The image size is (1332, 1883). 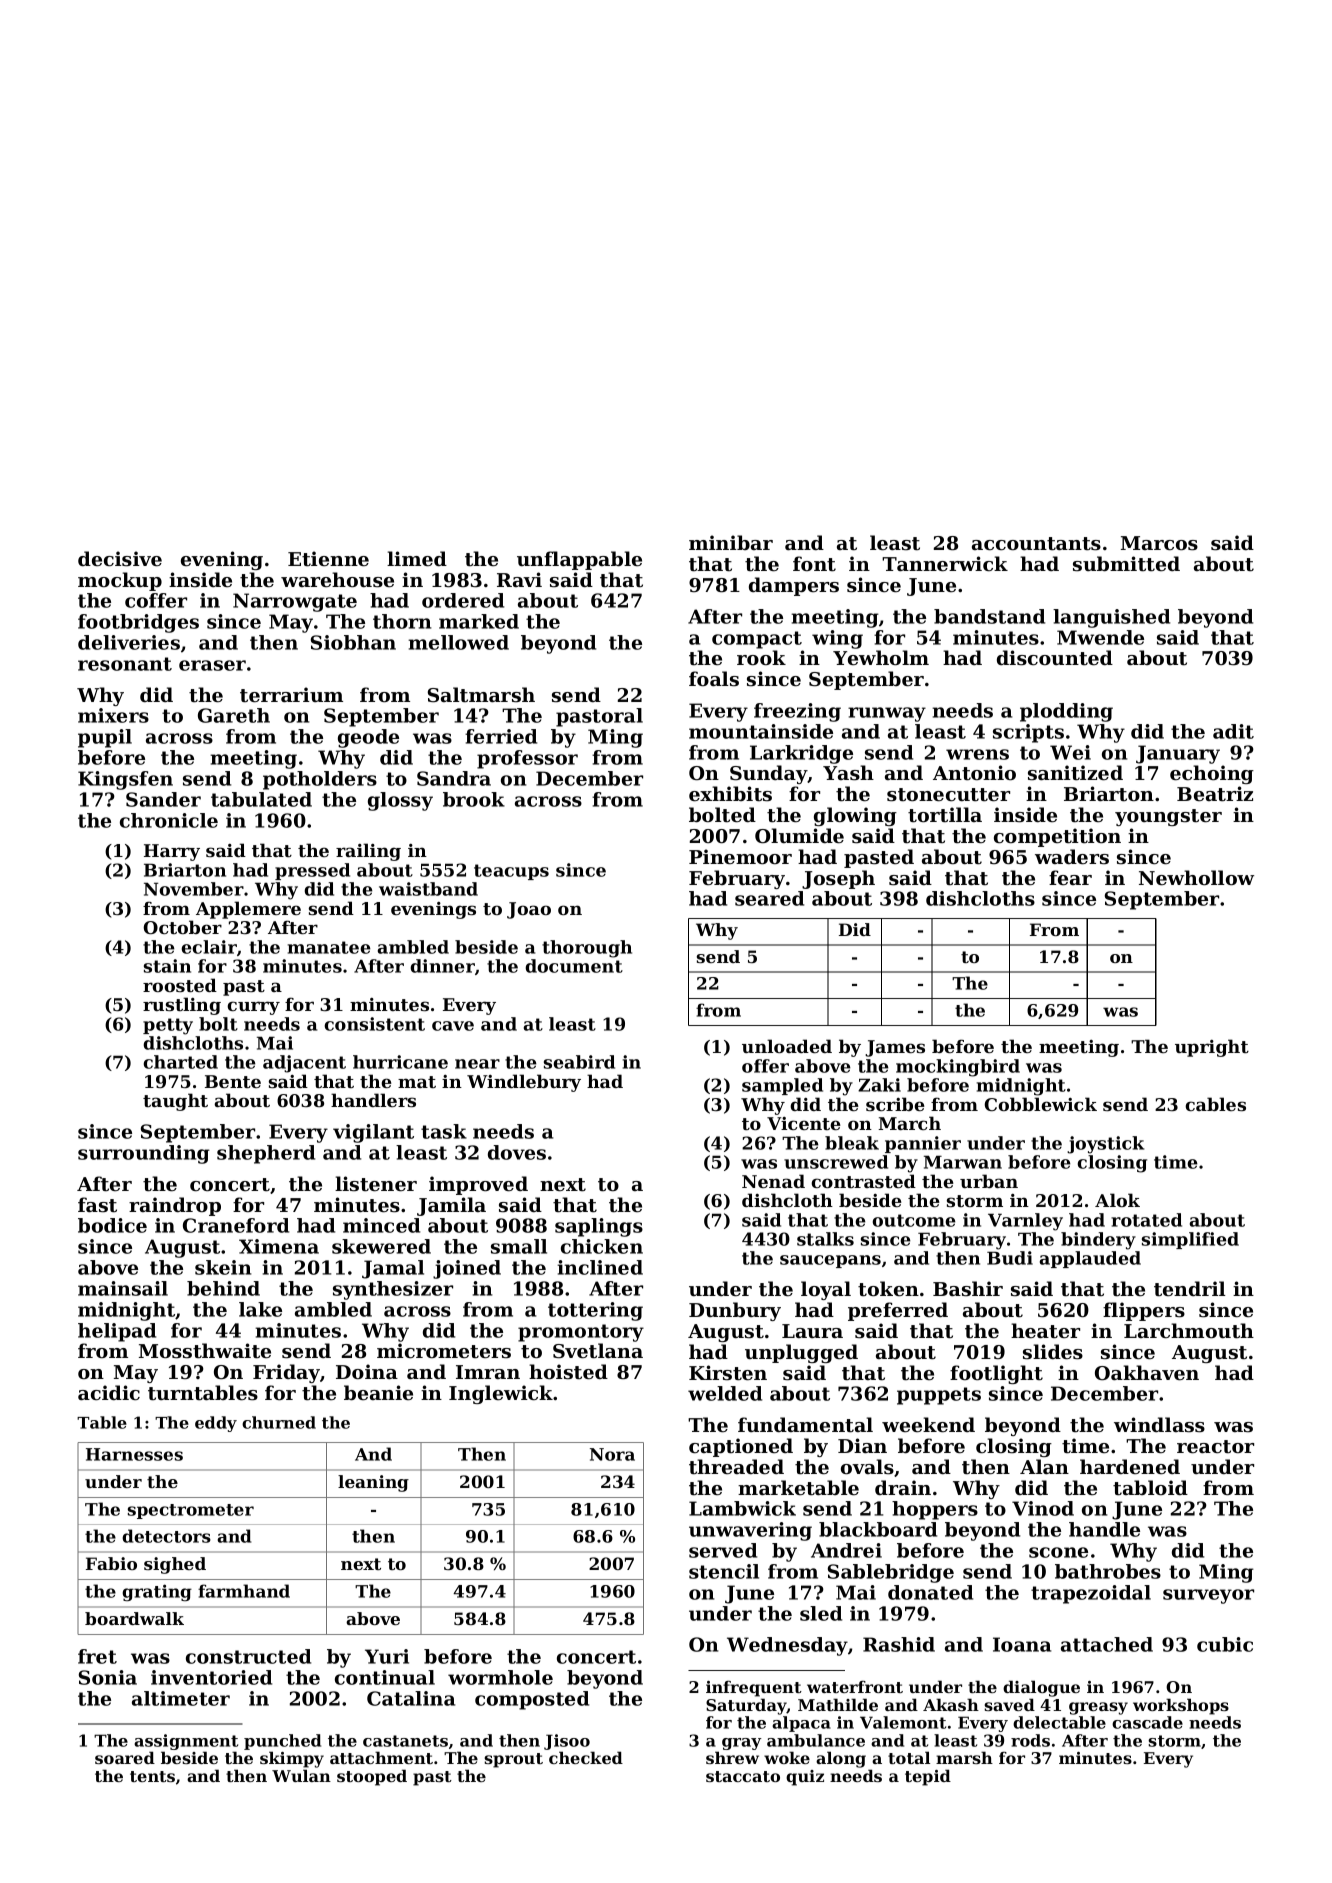 What do you see at coordinates (928, 1777) in the page?
I see `tepid` at bounding box center [928, 1777].
